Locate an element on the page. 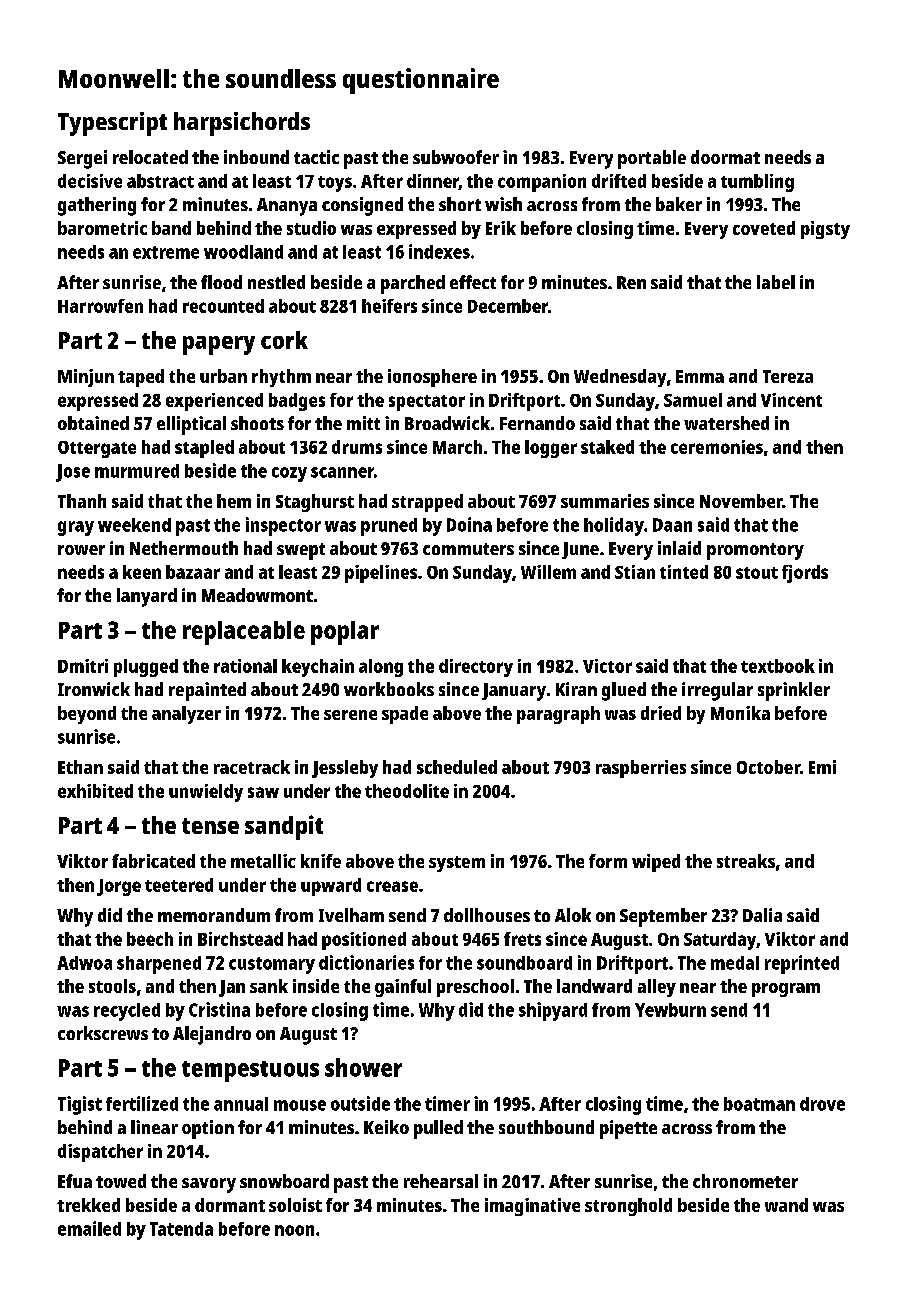  subwoofer is located at coordinates (456, 157).
